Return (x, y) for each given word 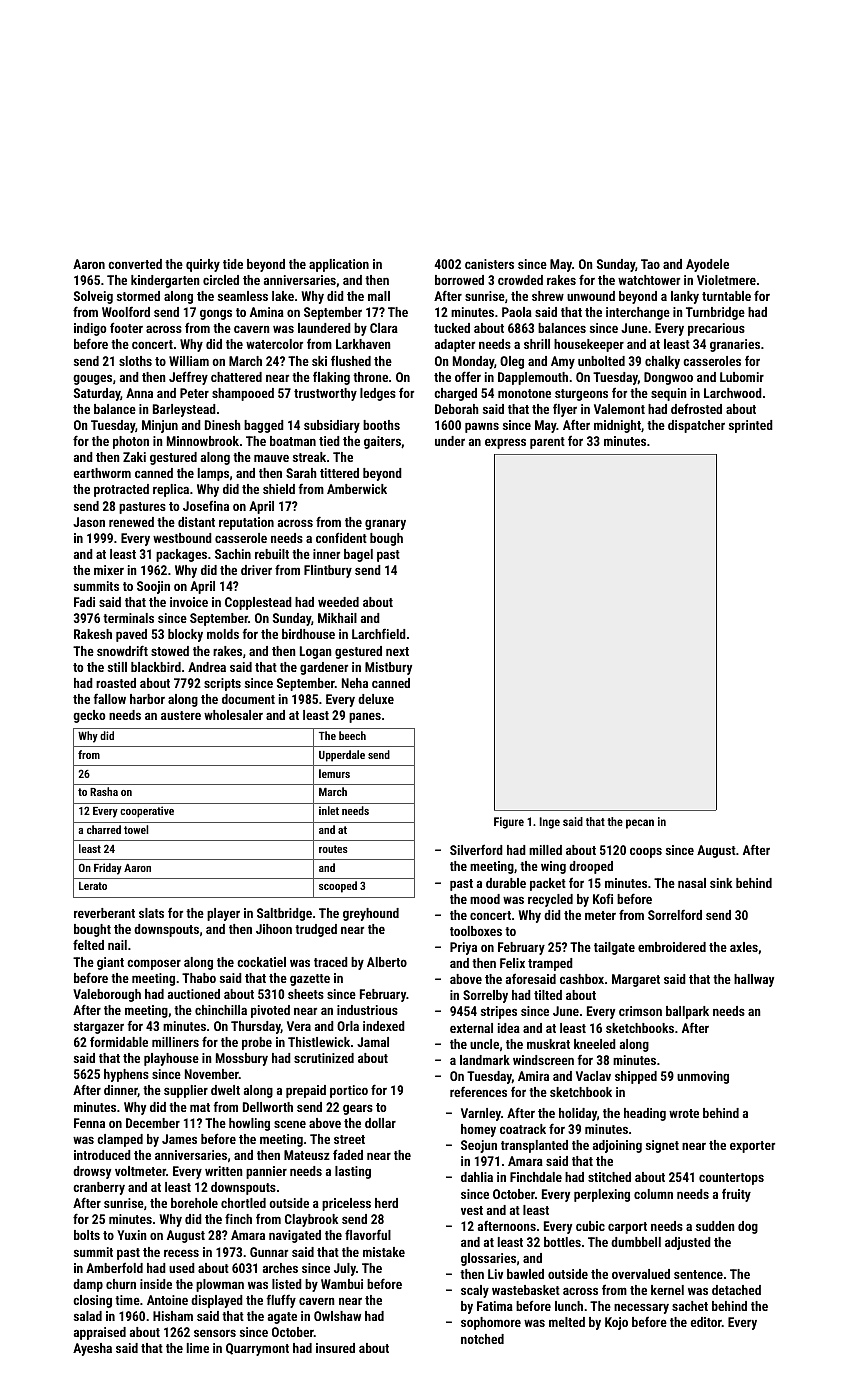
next (397, 651)
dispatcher (696, 426)
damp (88, 1285)
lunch (569, 1306)
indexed (384, 1026)
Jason (89, 522)
